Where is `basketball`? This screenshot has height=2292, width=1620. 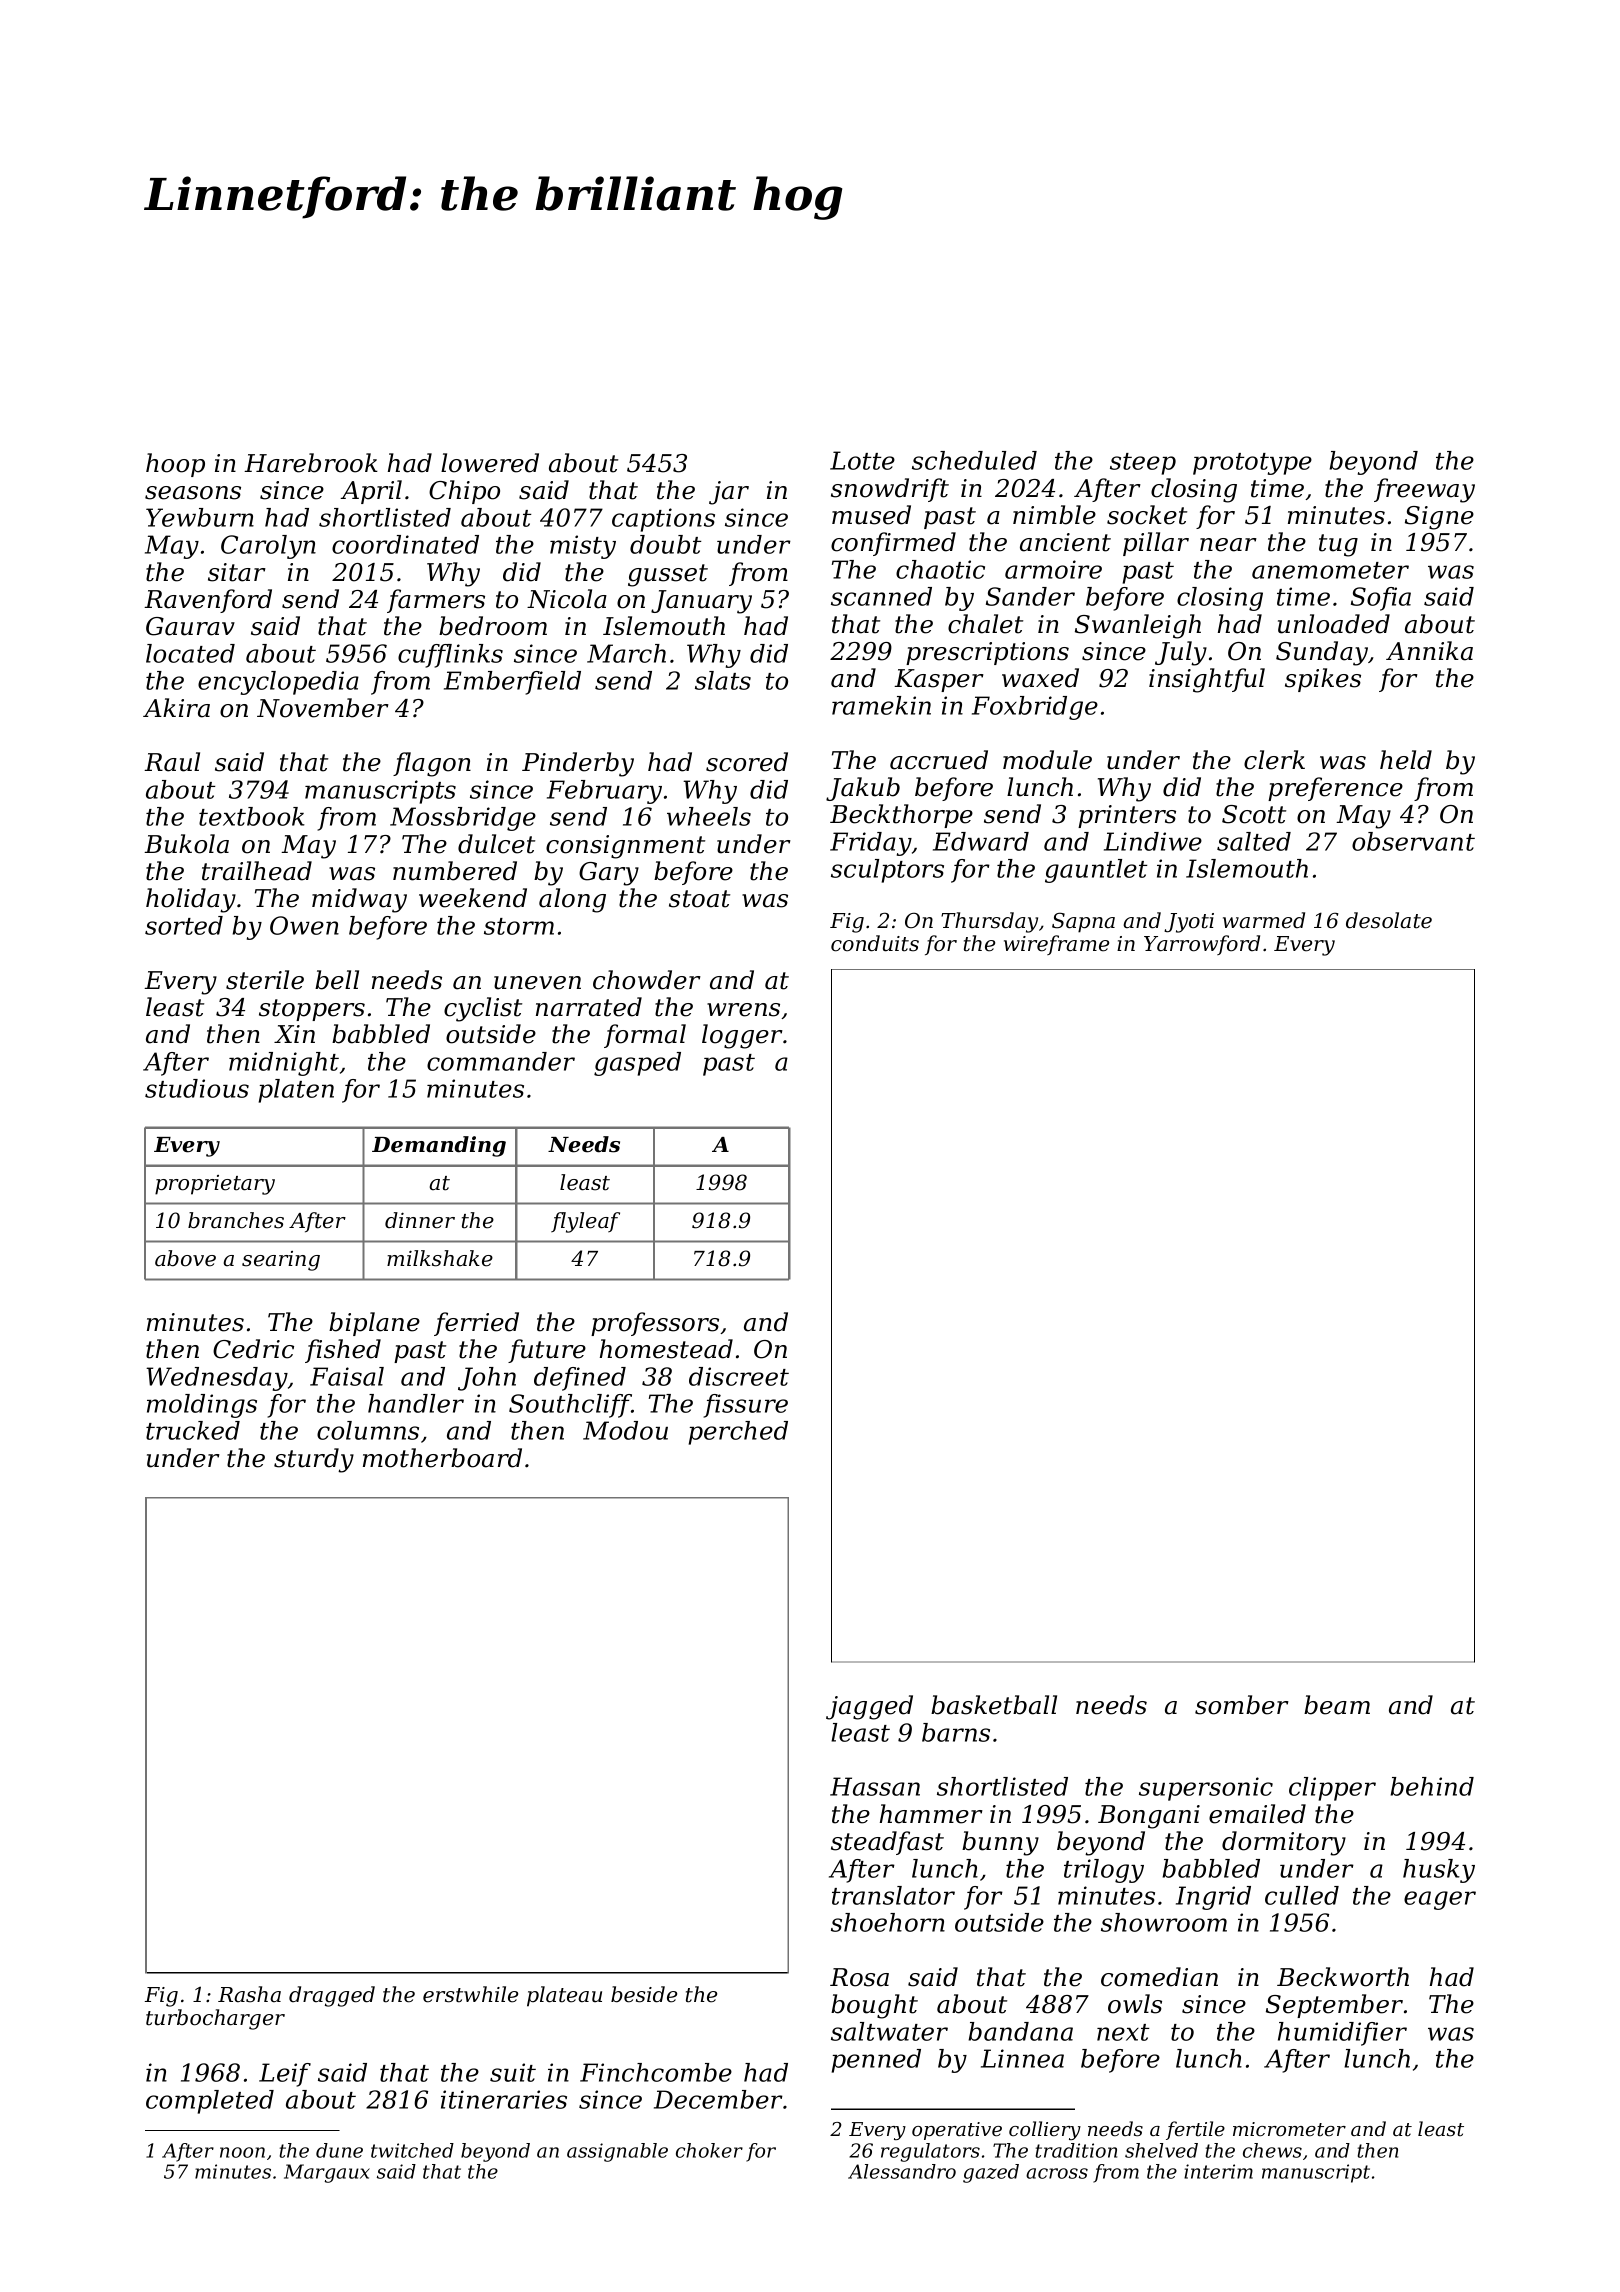 basketball is located at coordinates (994, 1705).
